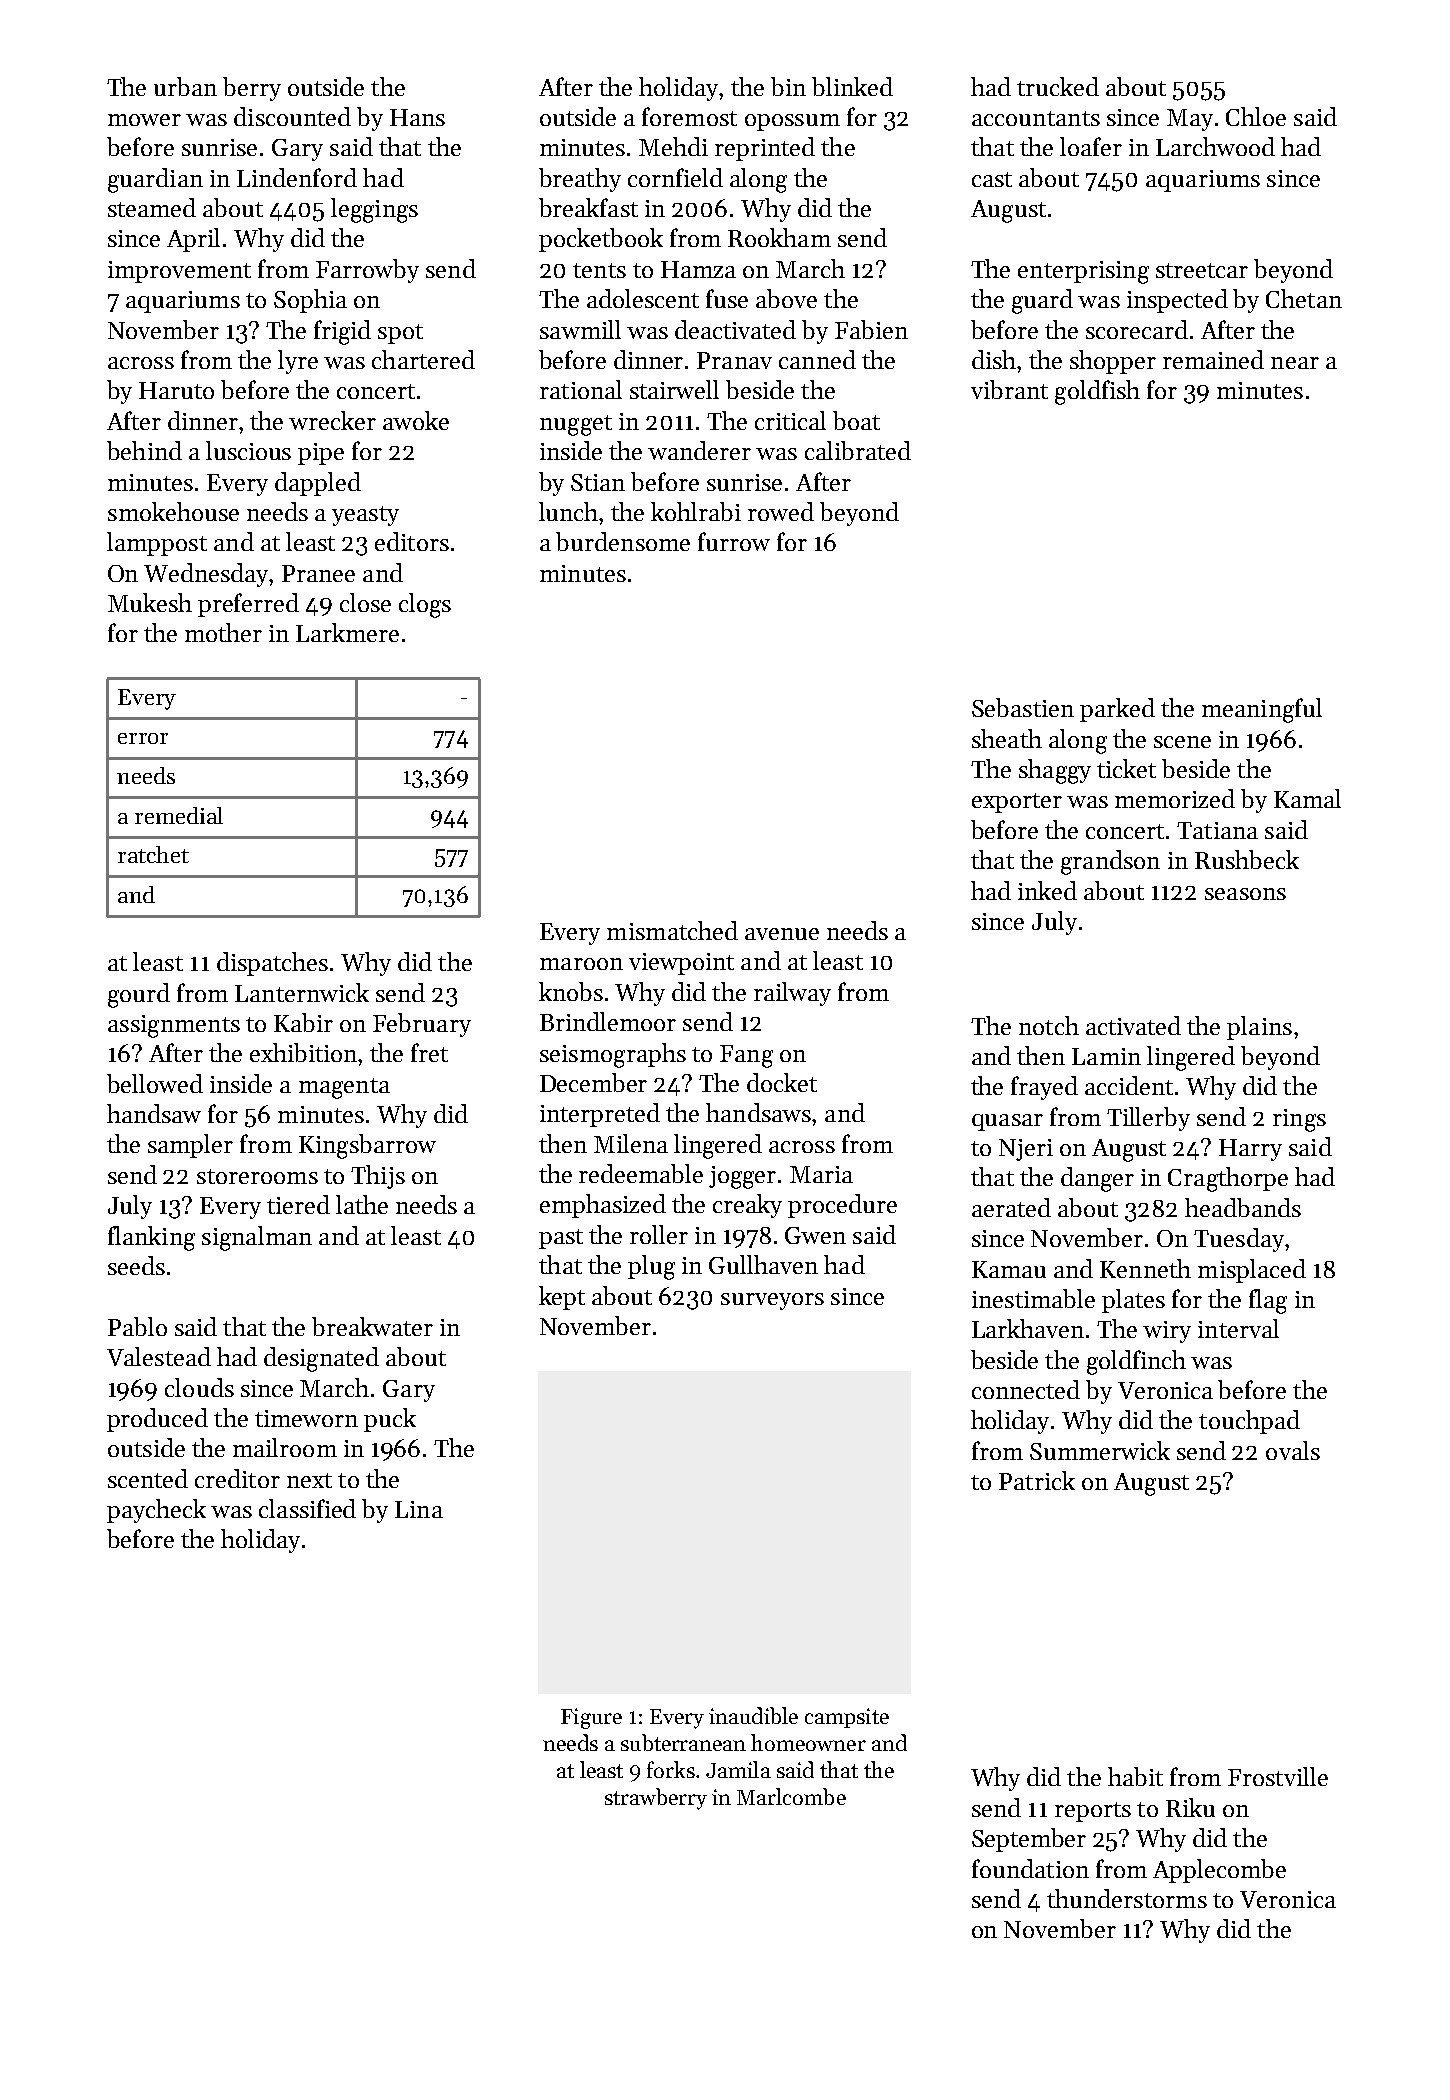 The height and width of the screenshot is (2100, 1450). Describe the element at coordinates (675, 177) in the screenshot. I see `cornfield` at that location.
